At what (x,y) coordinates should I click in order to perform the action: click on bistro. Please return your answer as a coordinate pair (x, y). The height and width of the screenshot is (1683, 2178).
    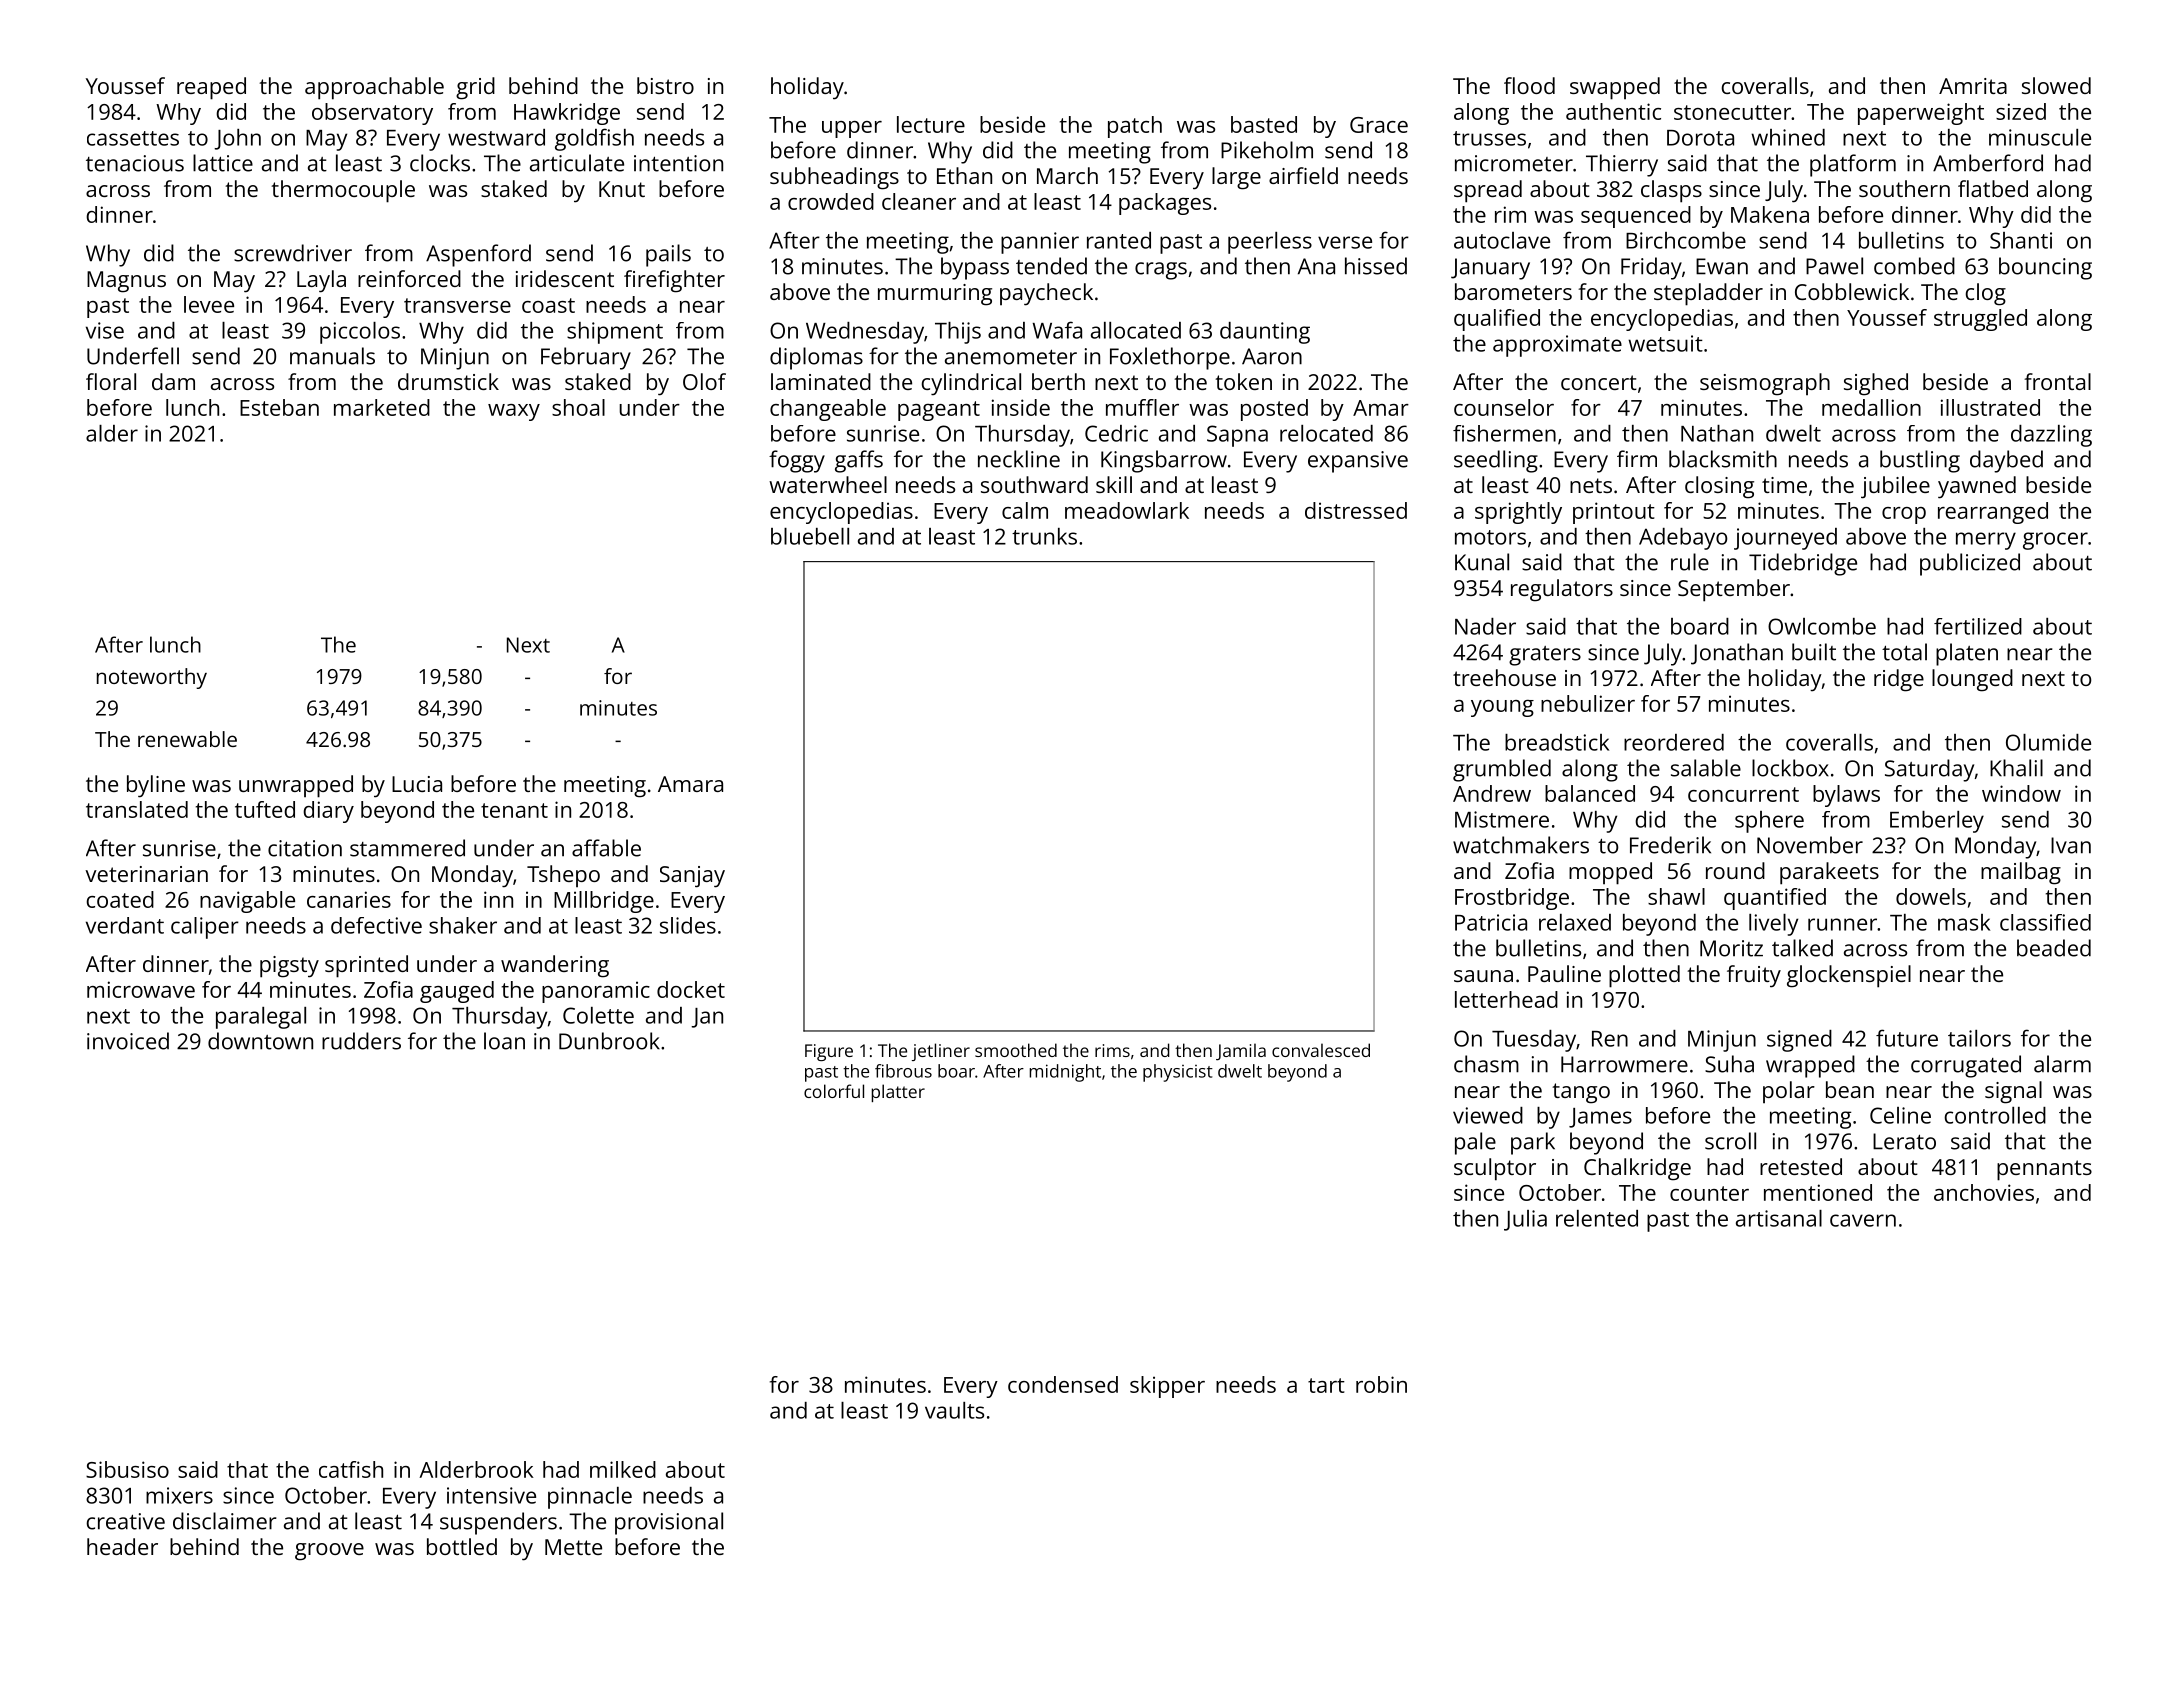
    Looking at the image, I should click on (665, 85).
